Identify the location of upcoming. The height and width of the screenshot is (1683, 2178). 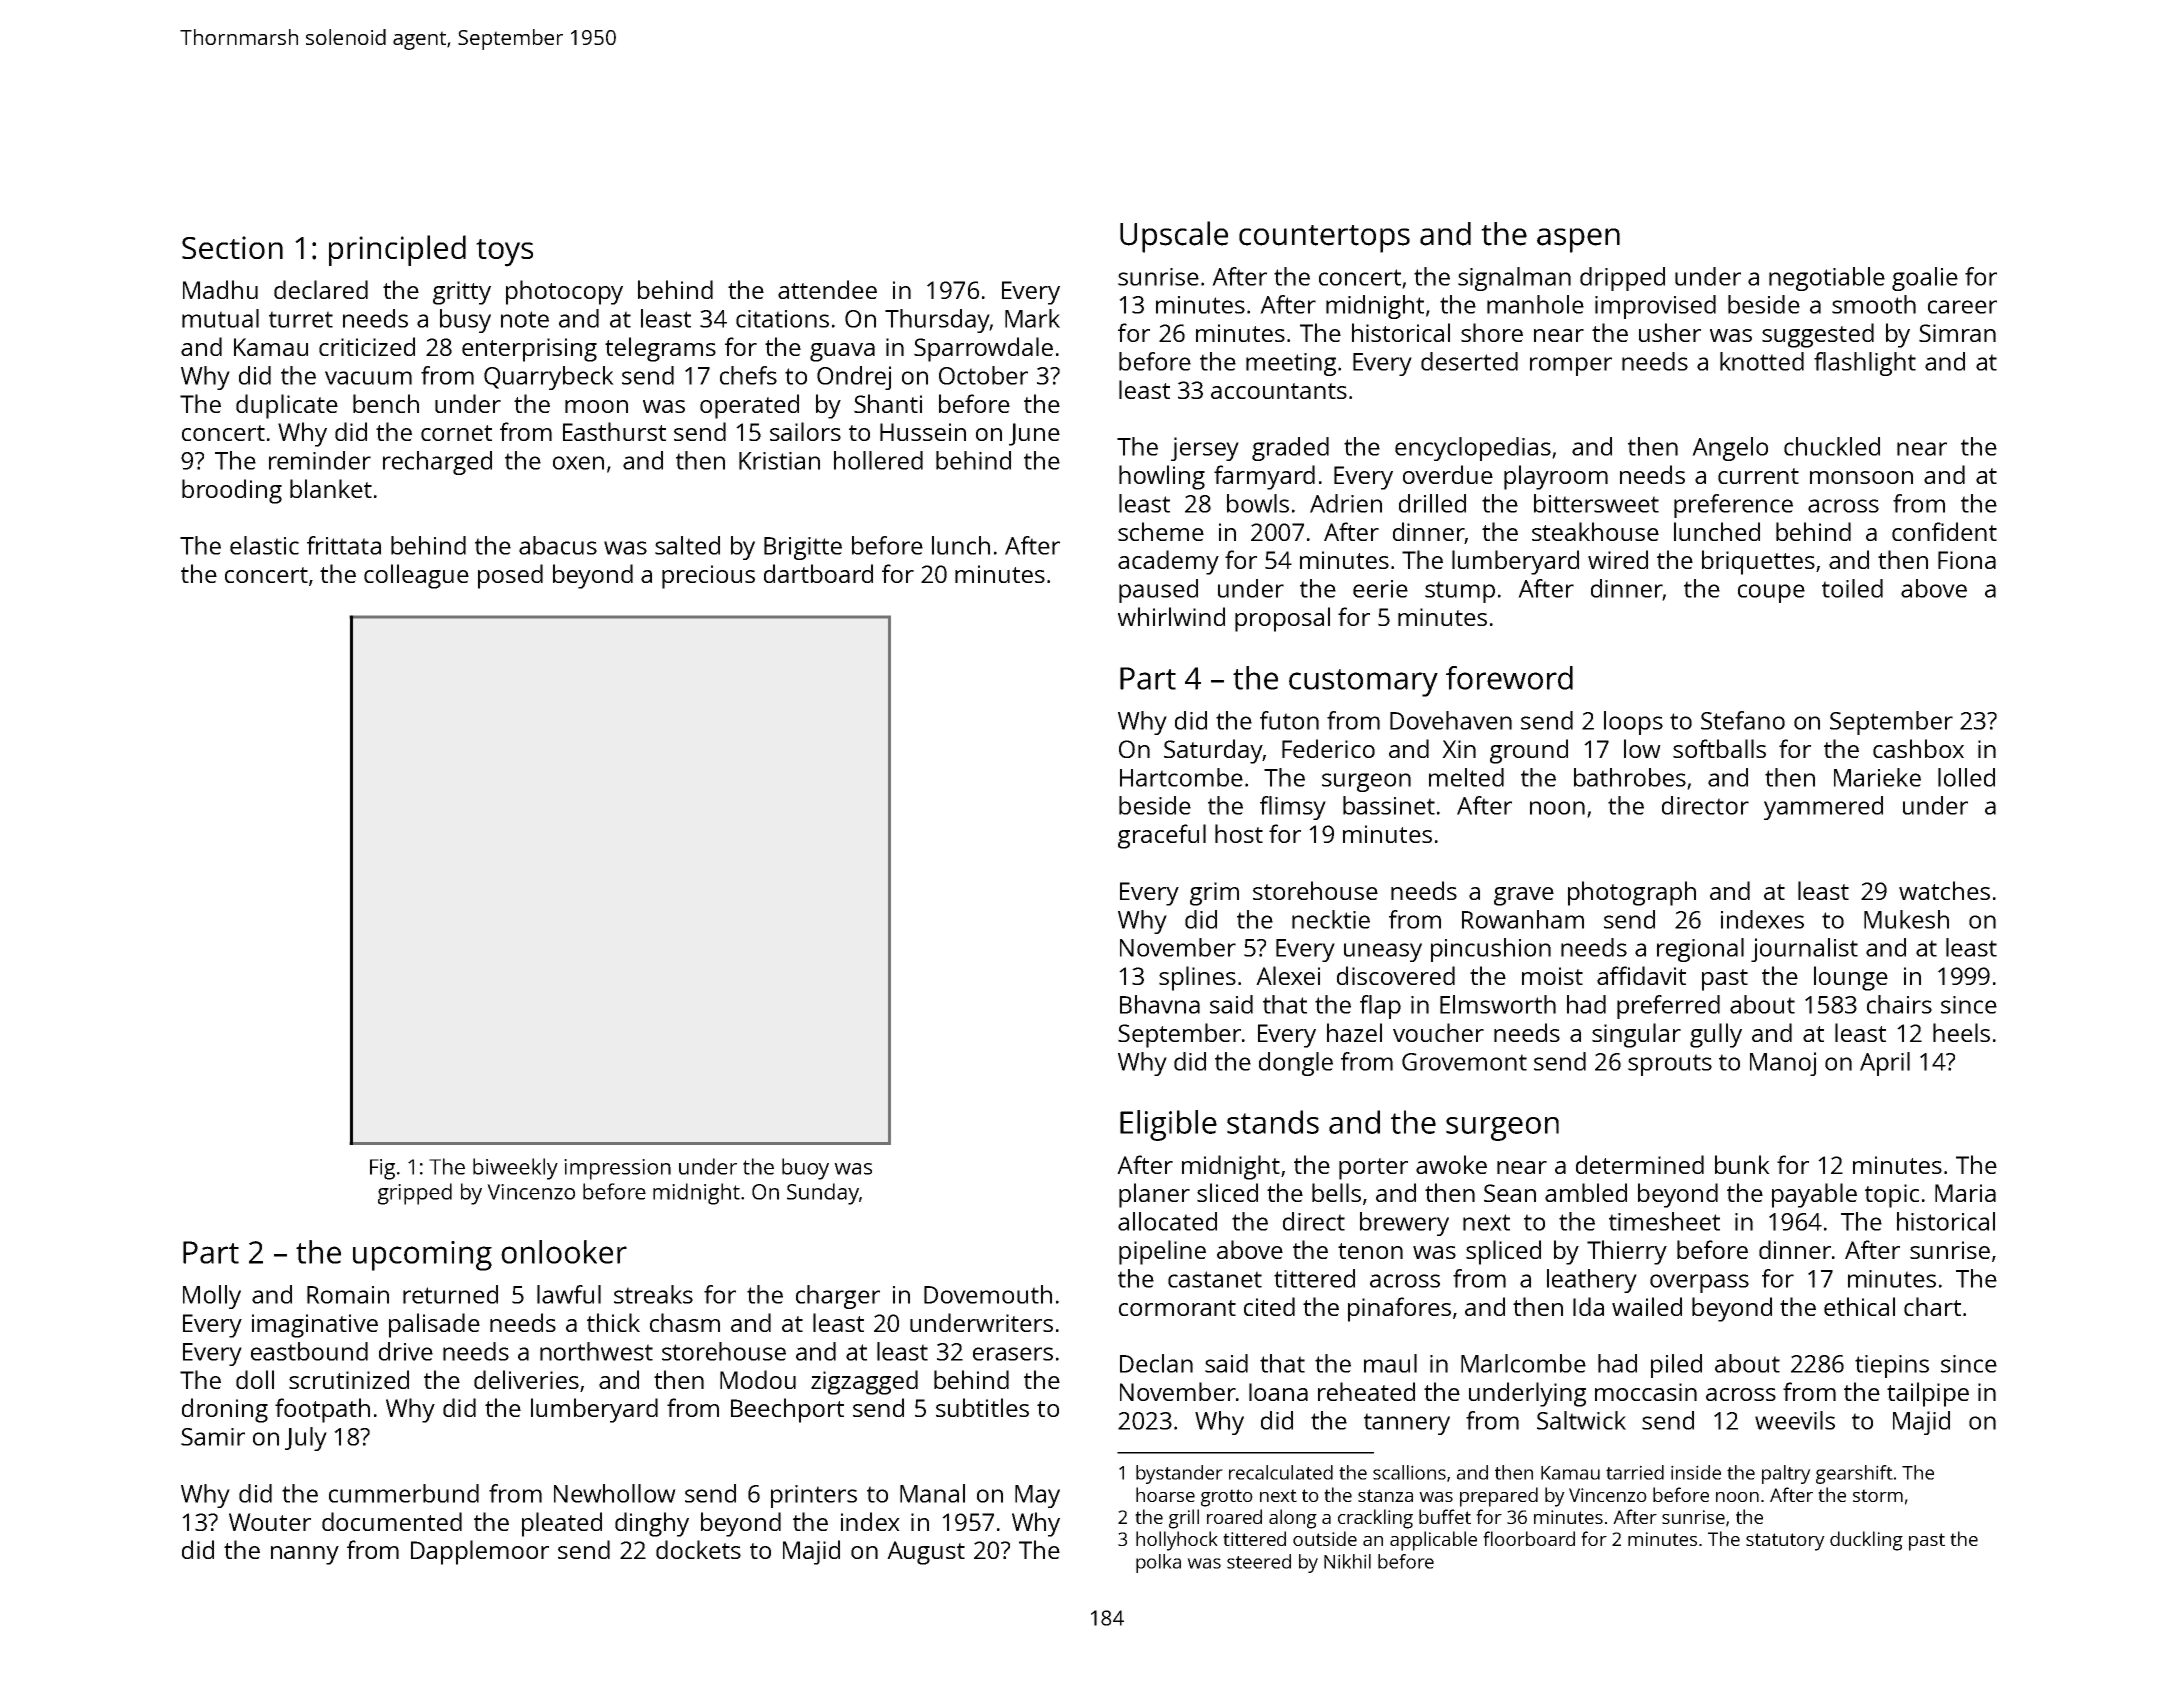
(422, 1256).
